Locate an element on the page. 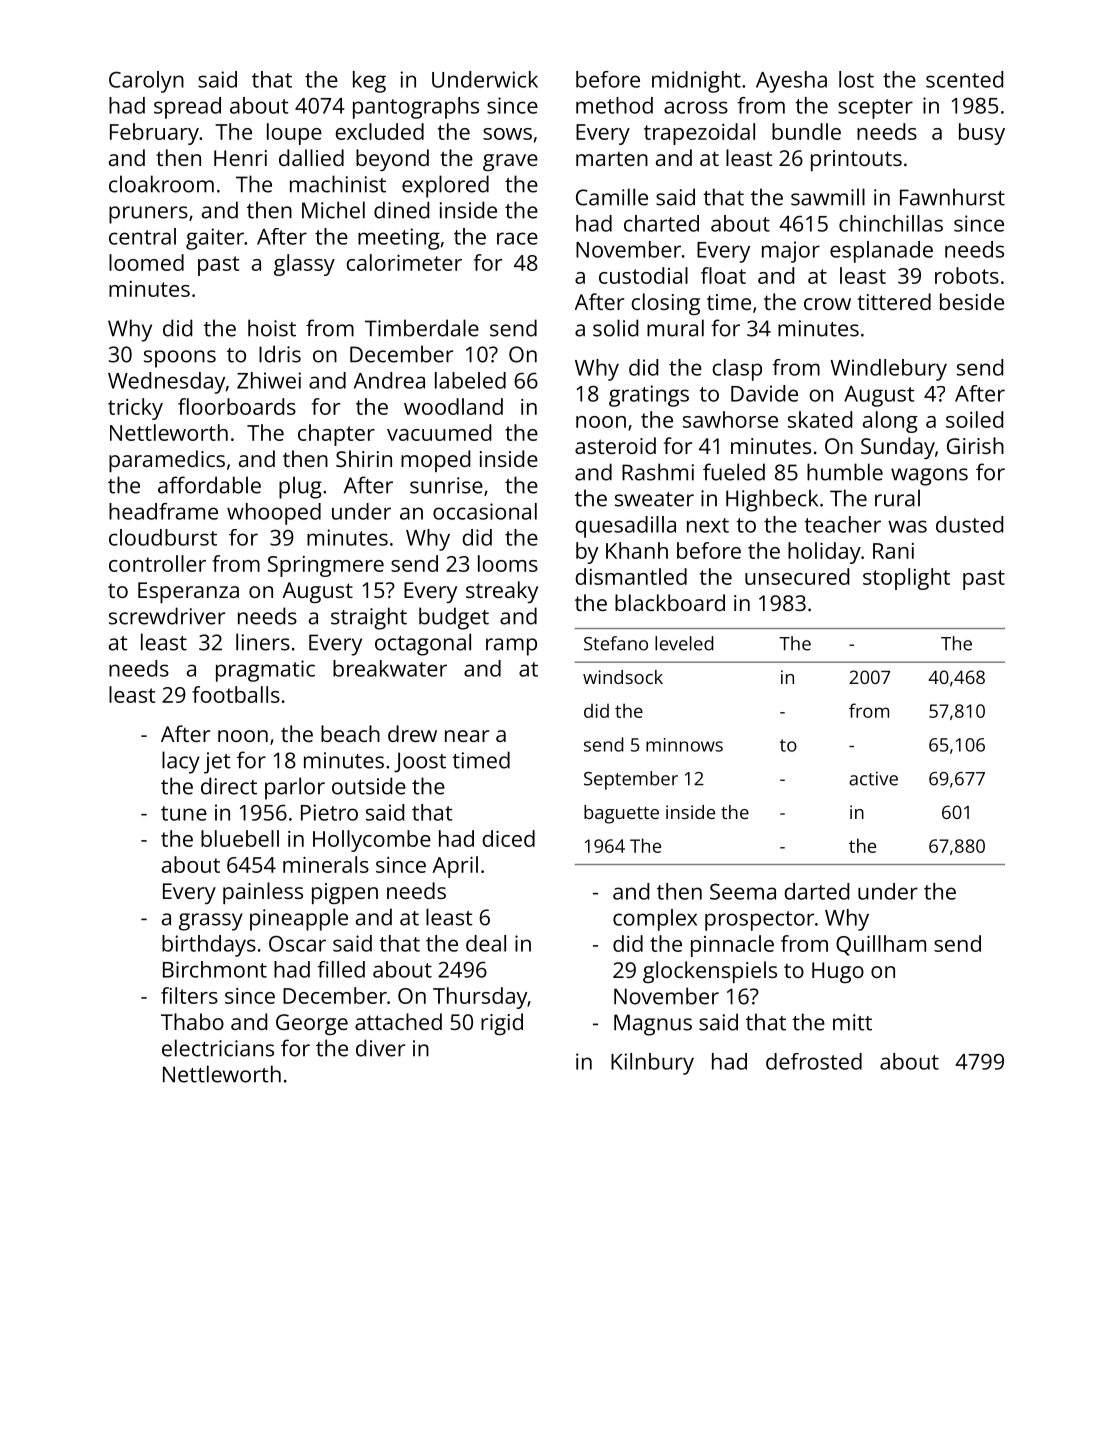 The image size is (1113, 1440). parlor is located at coordinates (295, 788).
